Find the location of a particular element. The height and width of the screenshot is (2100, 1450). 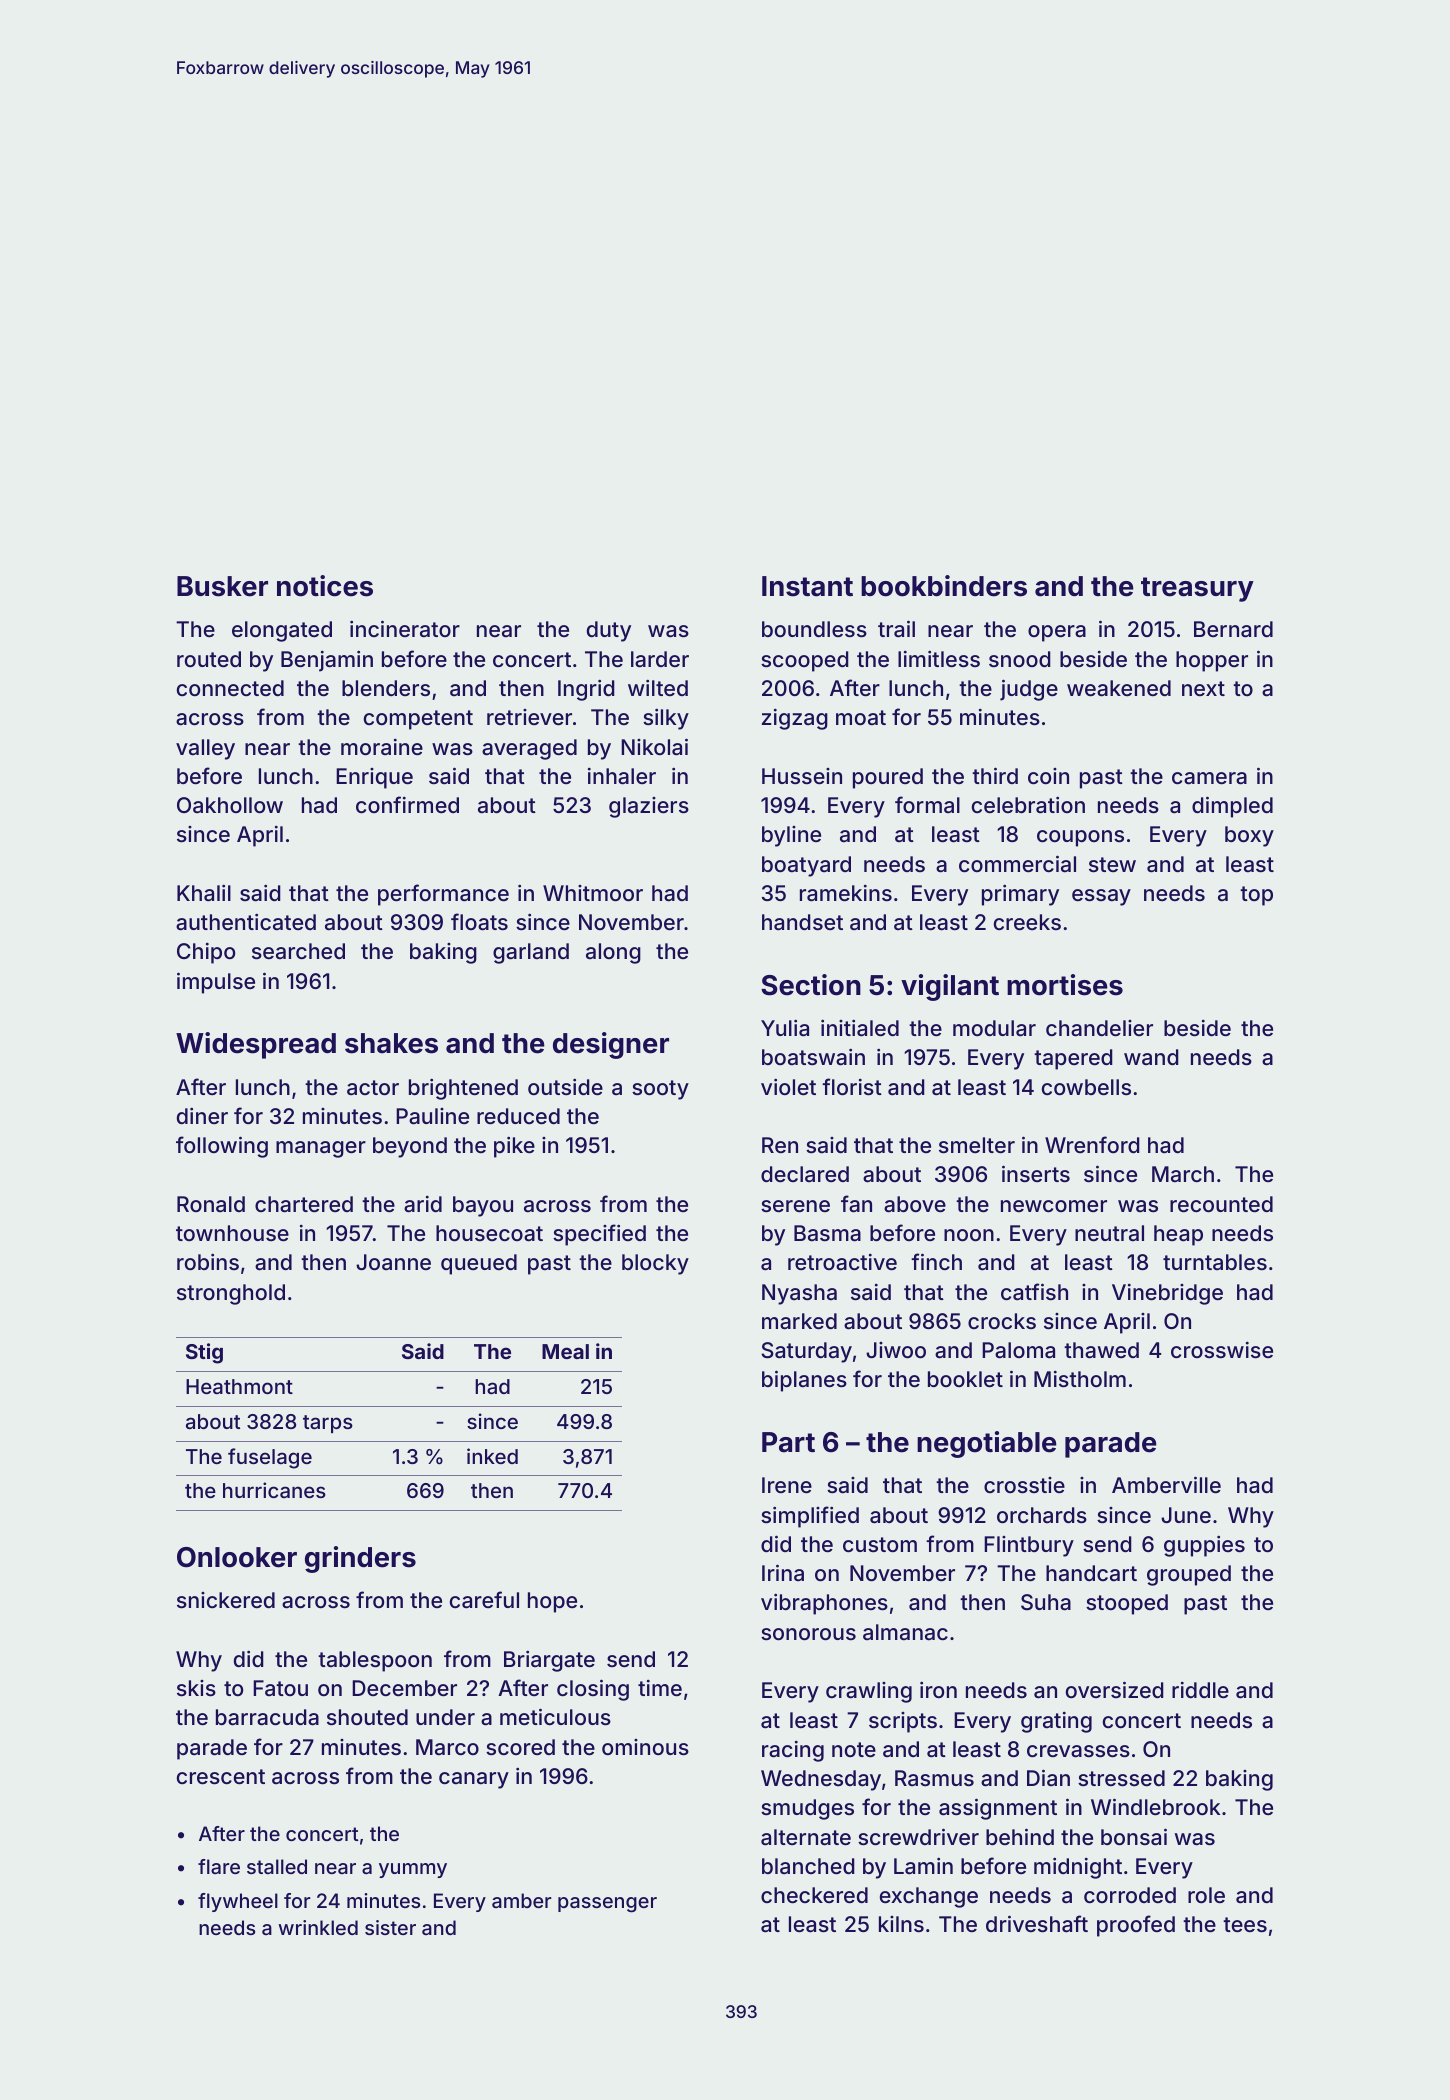

flywheel is located at coordinates (238, 1902).
